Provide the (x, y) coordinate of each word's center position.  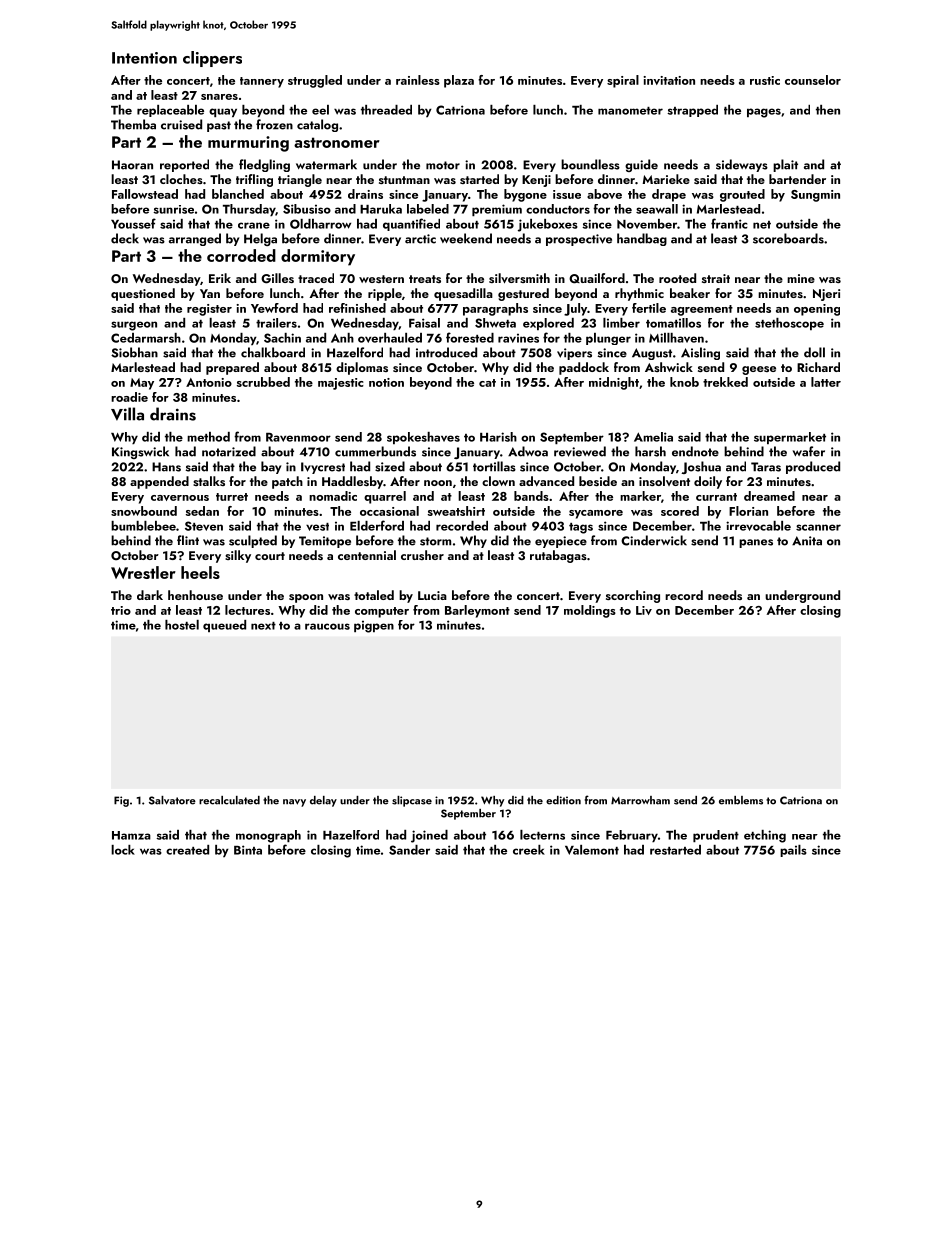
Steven (204, 526)
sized (390, 466)
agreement (702, 310)
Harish (498, 437)
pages (764, 113)
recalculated (229, 800)
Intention (144, 58)
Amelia (653, 437)
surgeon (134, 326)
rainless (418, 80)
